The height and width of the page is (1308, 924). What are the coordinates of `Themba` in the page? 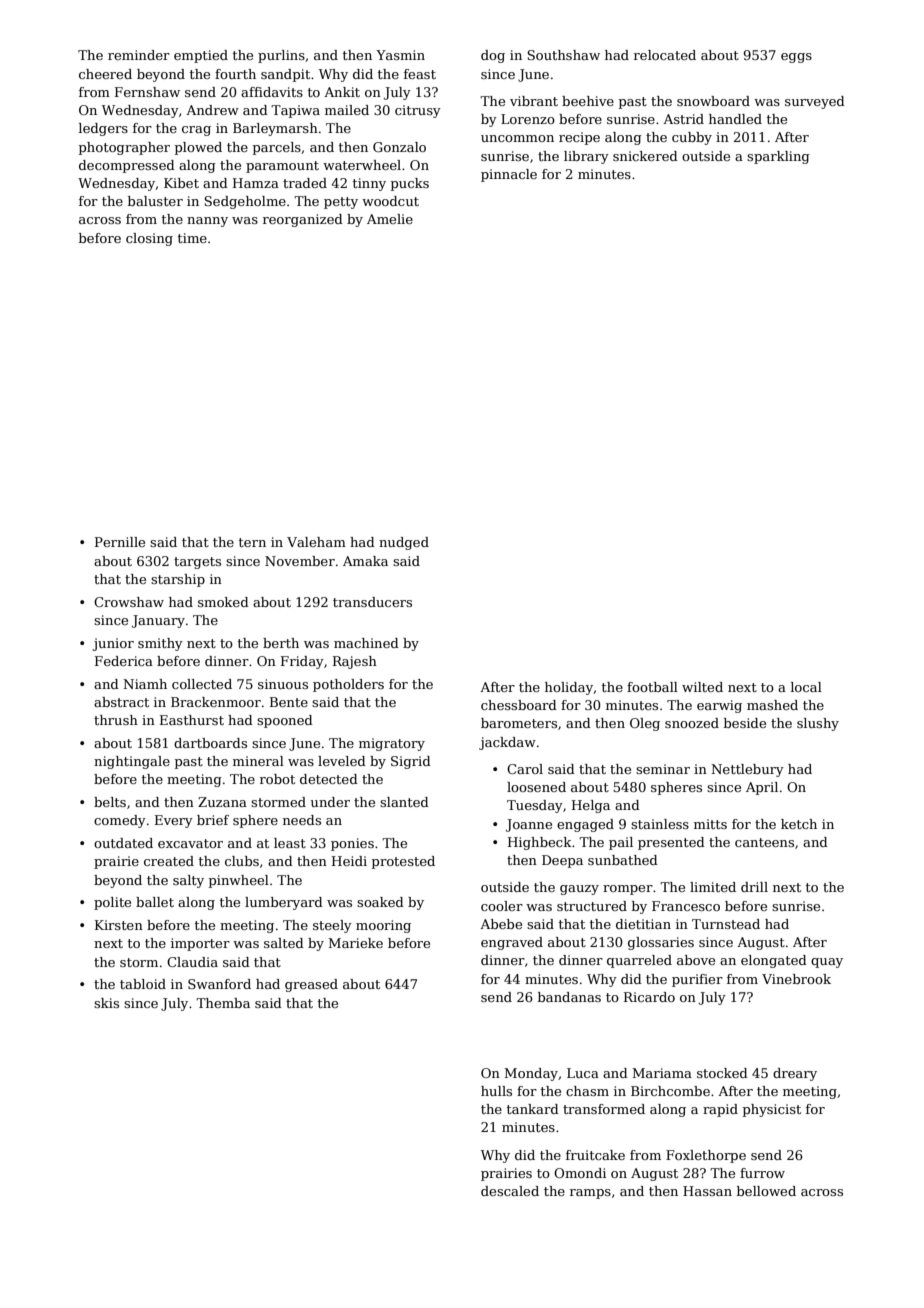 It's located at (223, 1003).
